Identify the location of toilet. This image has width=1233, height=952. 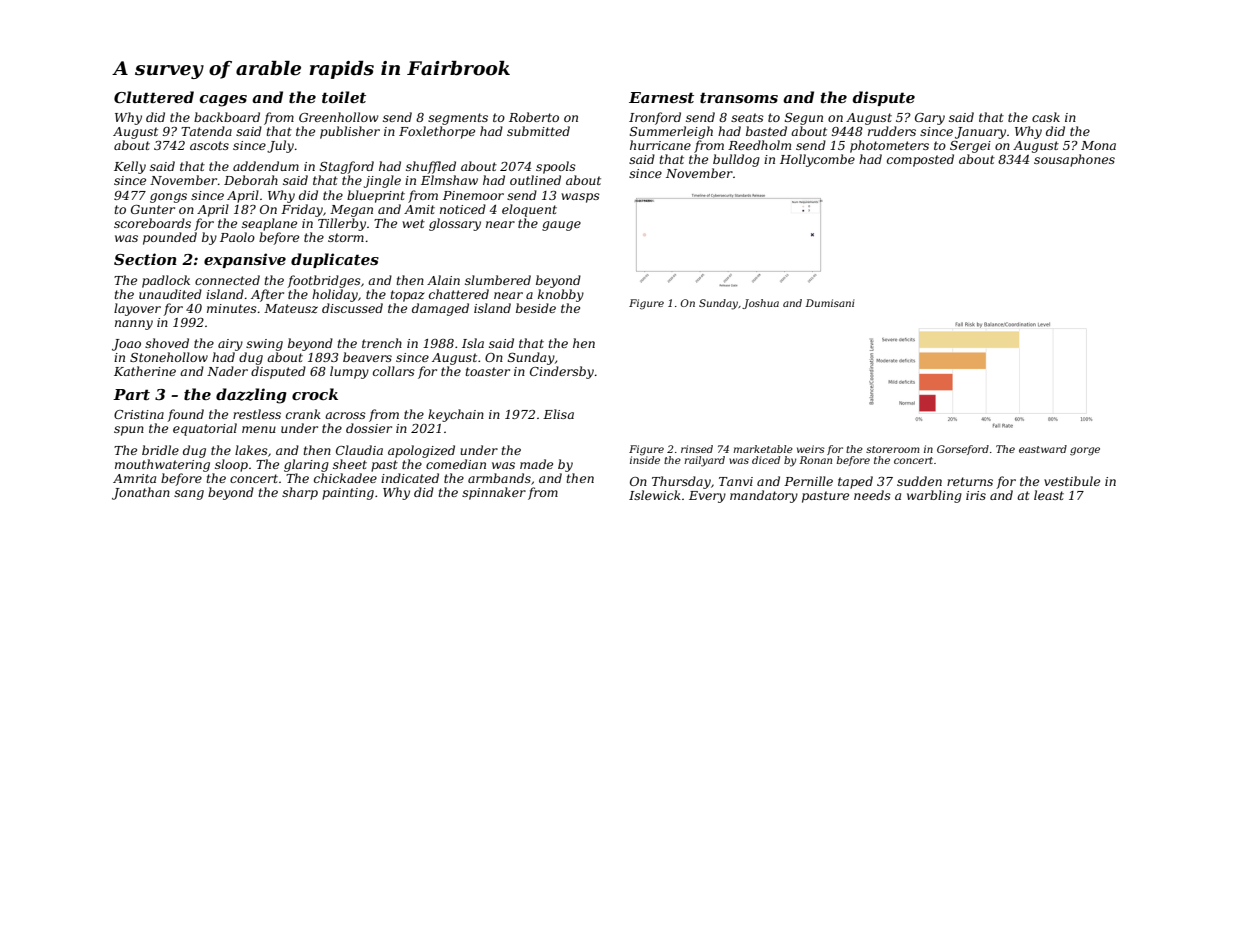
(344, 97).
